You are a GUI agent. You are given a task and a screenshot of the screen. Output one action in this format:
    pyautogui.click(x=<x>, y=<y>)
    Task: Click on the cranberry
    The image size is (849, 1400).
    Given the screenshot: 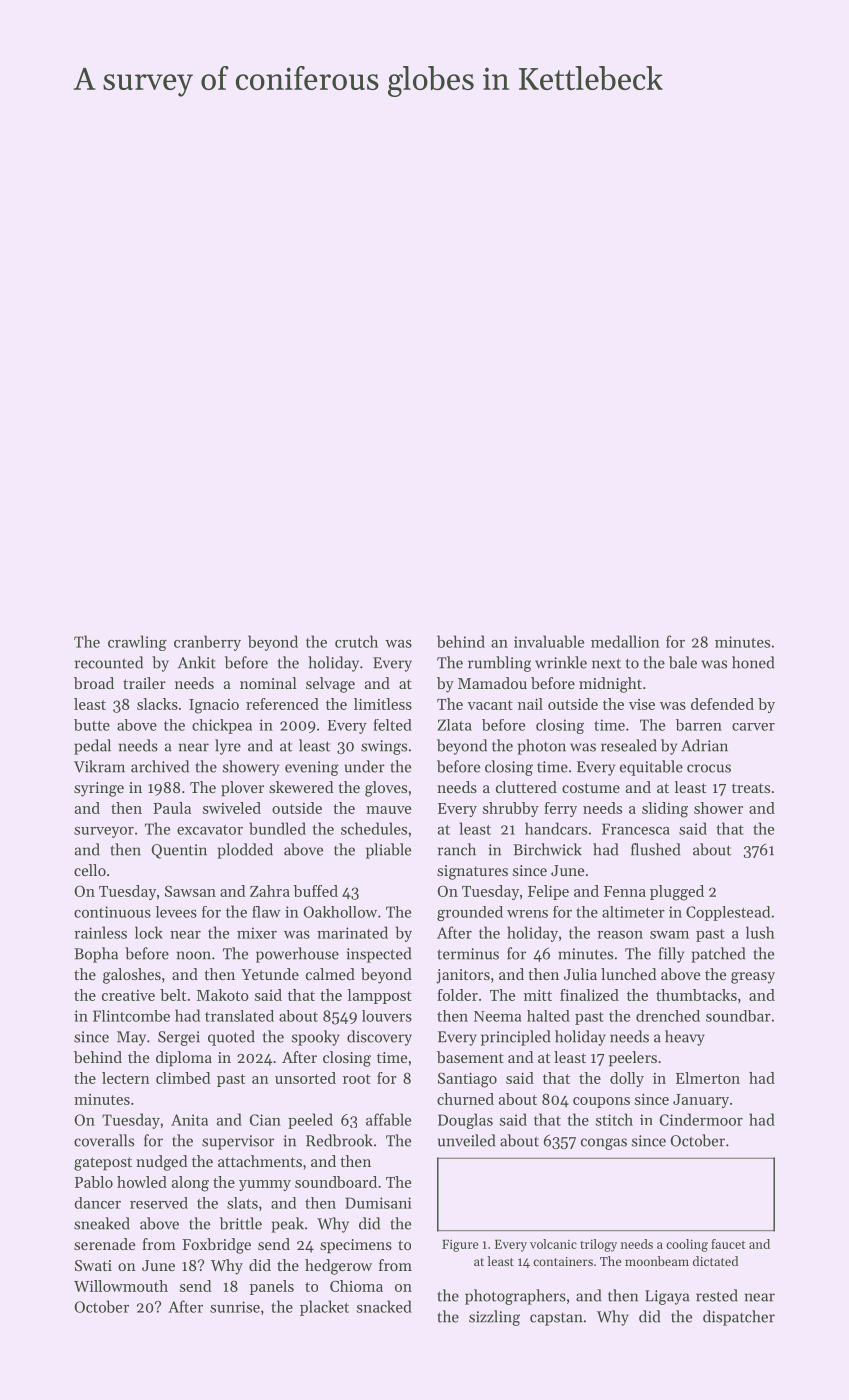 What is the action you would take?
    pyautogui.click(x=207, y=643)
